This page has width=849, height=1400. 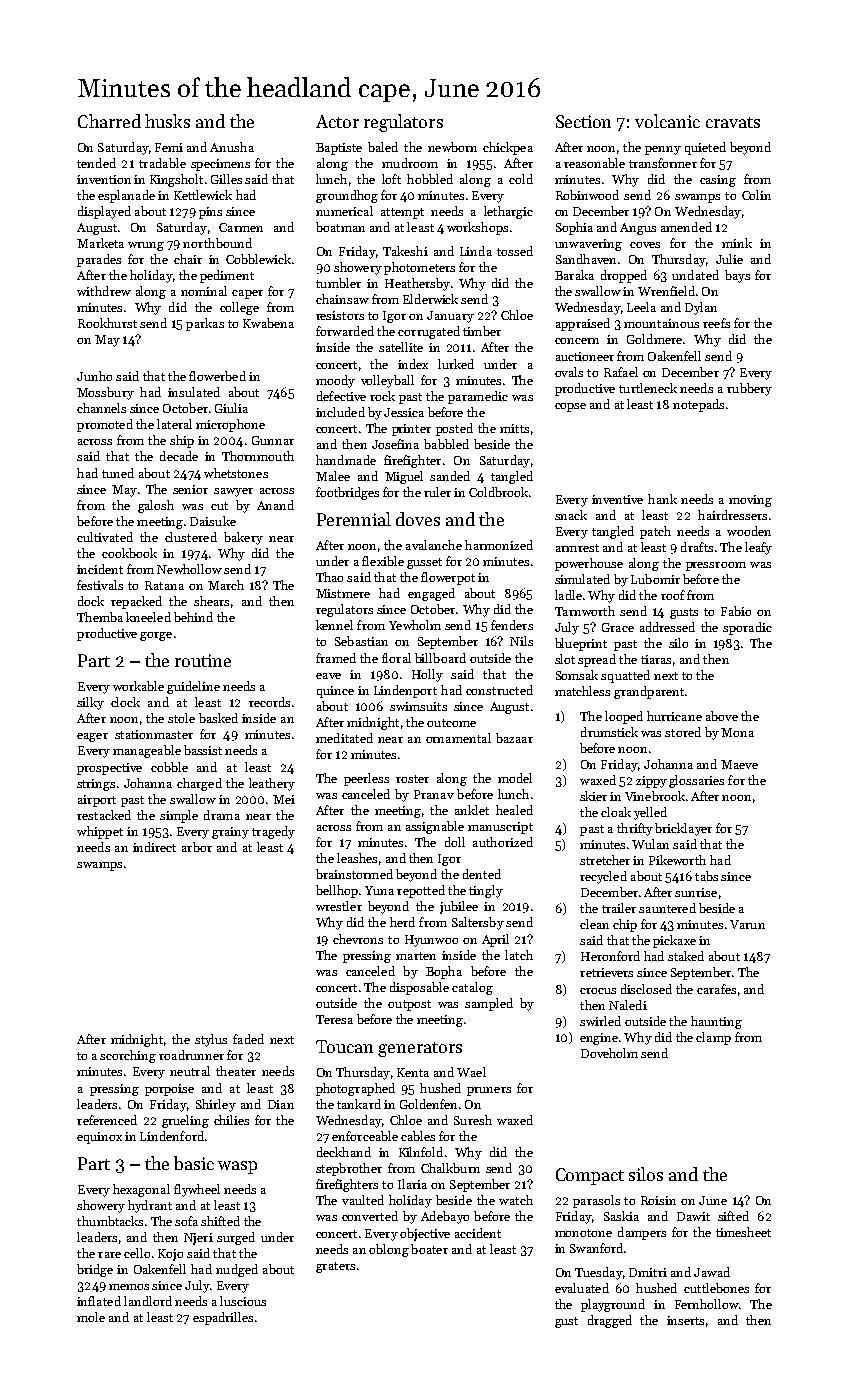 I want to click on loft, so click(x=391, y=179).
